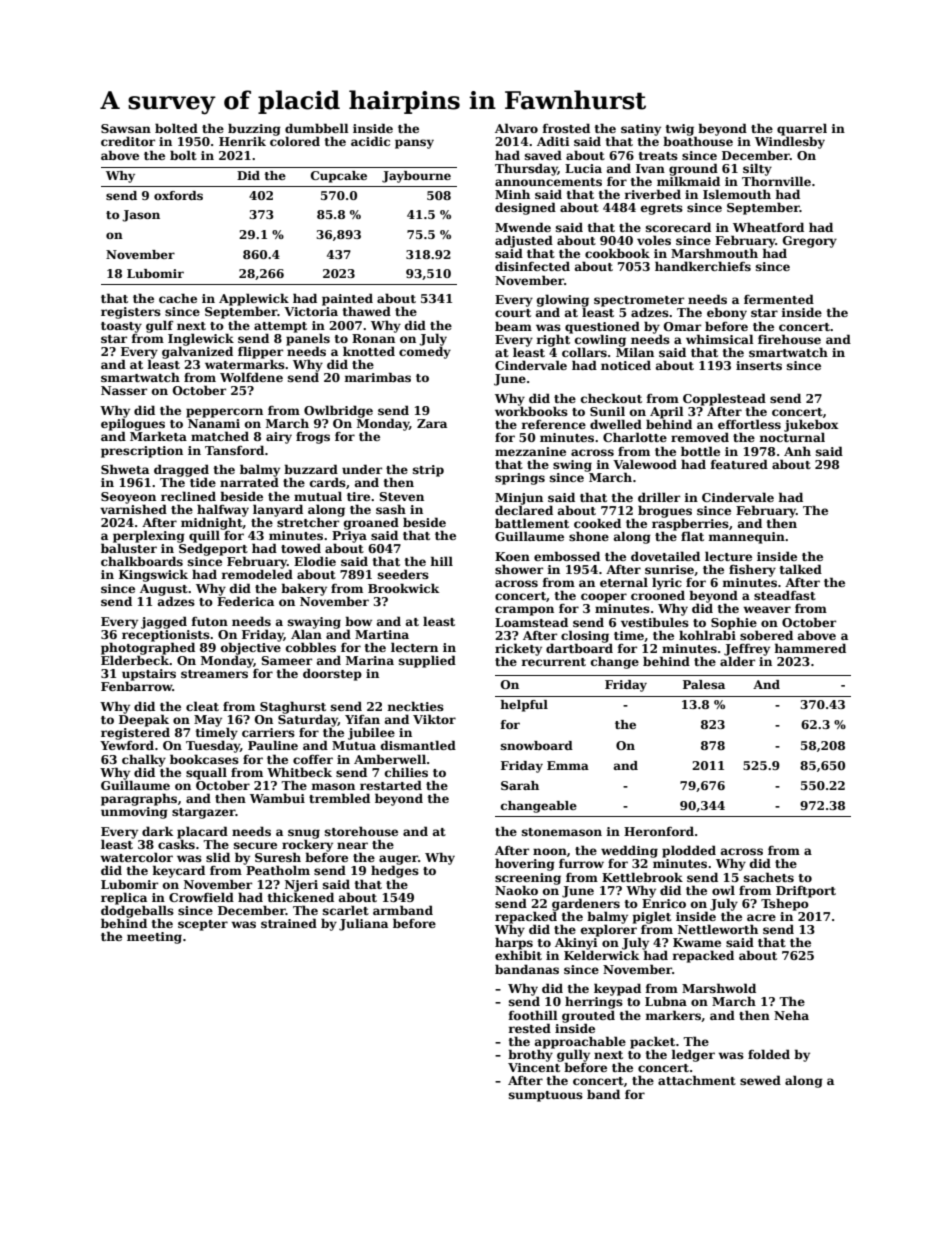 The height and width of the image is (1233, 952). I want to click on meeting, so click(154, 938).
